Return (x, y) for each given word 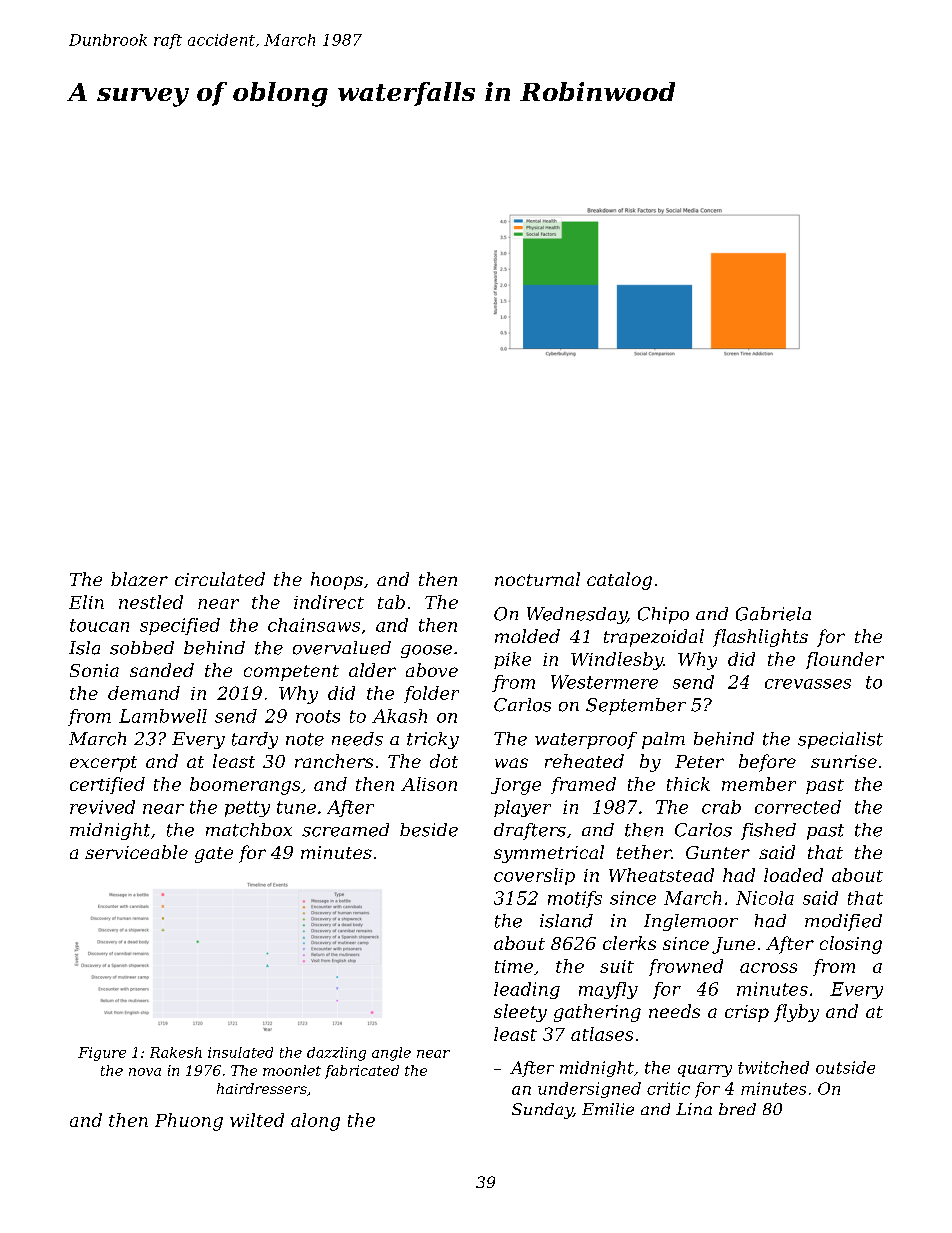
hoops (337, 581)
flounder (845, 660)
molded (527, 636)
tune (296, 807)
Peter (699, 761)
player (522, 808)
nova (145, 1072)
